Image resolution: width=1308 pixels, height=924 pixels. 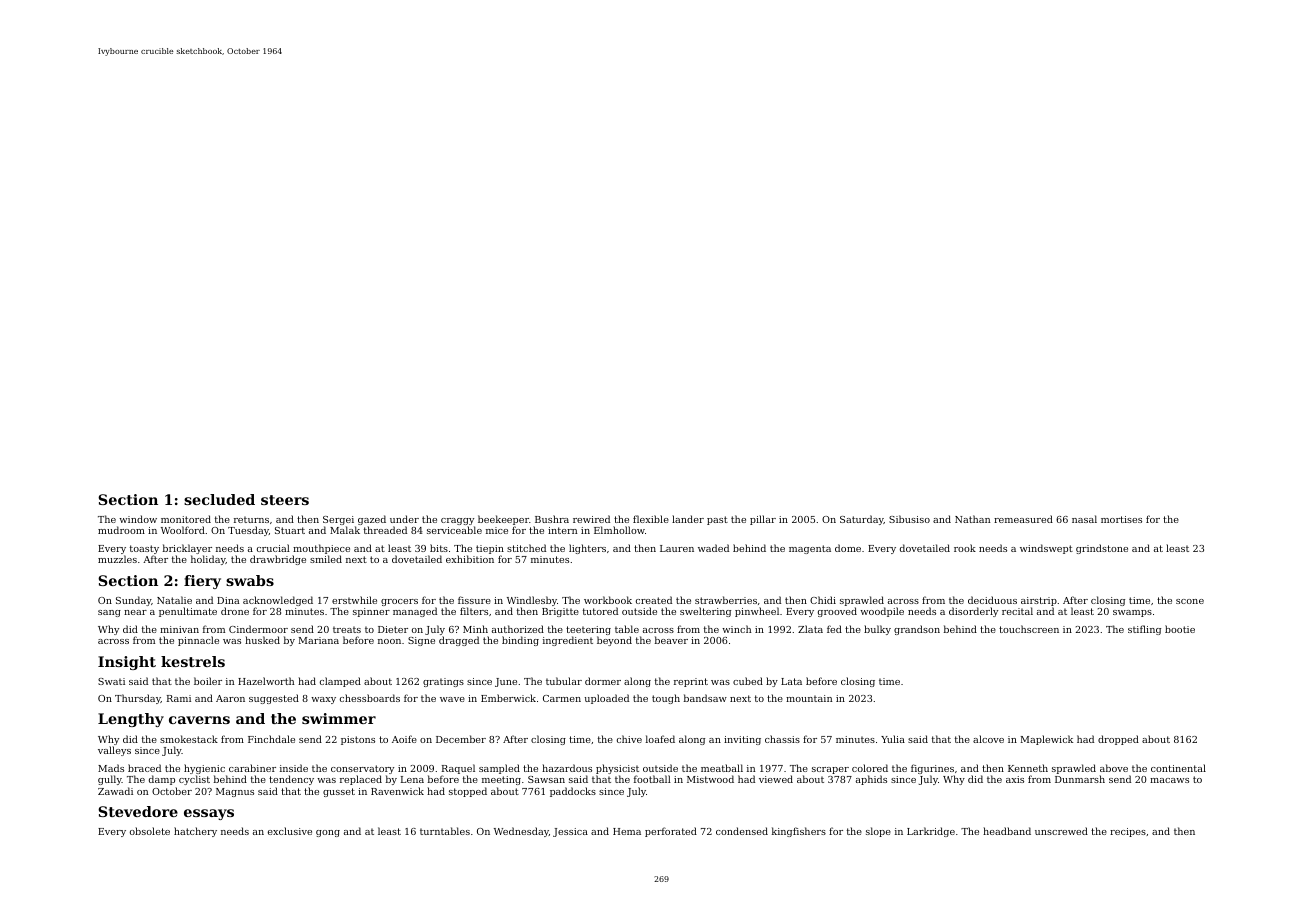 I want to click on Nathan, so click(x=972, y=519).
